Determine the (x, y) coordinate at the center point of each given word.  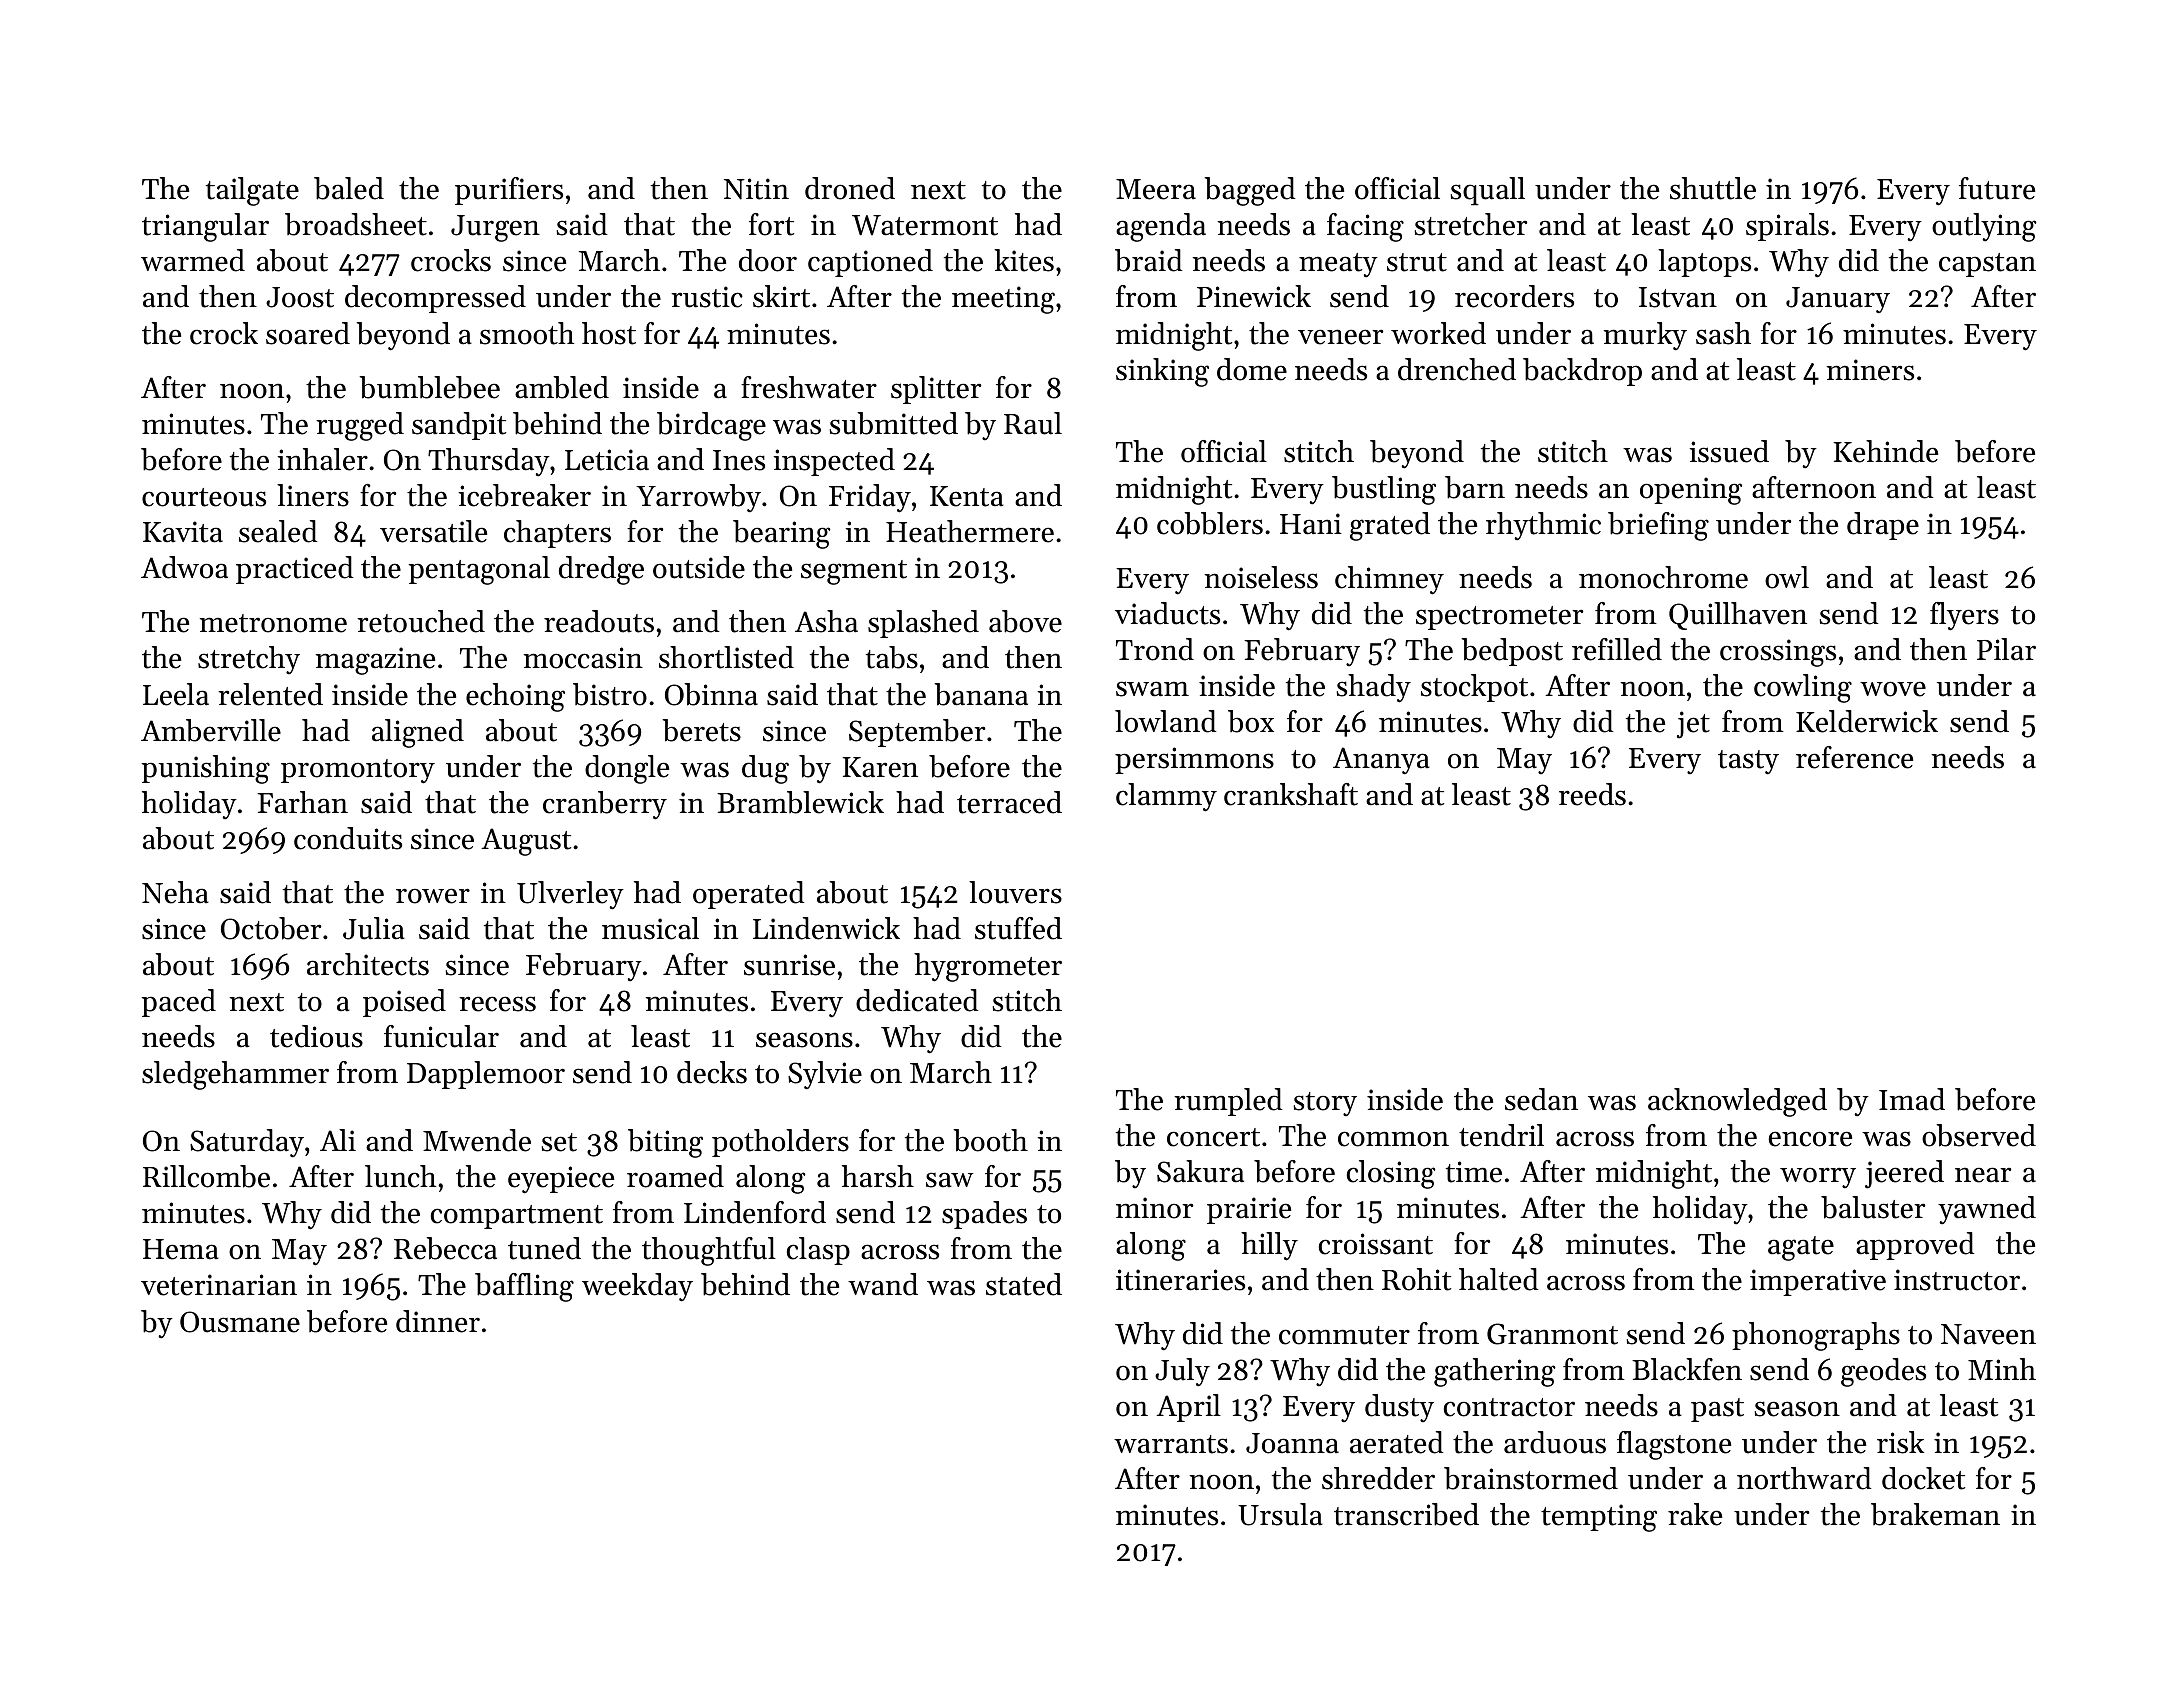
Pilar (2006, 649)
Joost (300, 297)
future (1997, 188)
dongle (627, 769)
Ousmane (240, 1322)
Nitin (756, 189)
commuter (1344, 1335)
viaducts (1167, 613)
